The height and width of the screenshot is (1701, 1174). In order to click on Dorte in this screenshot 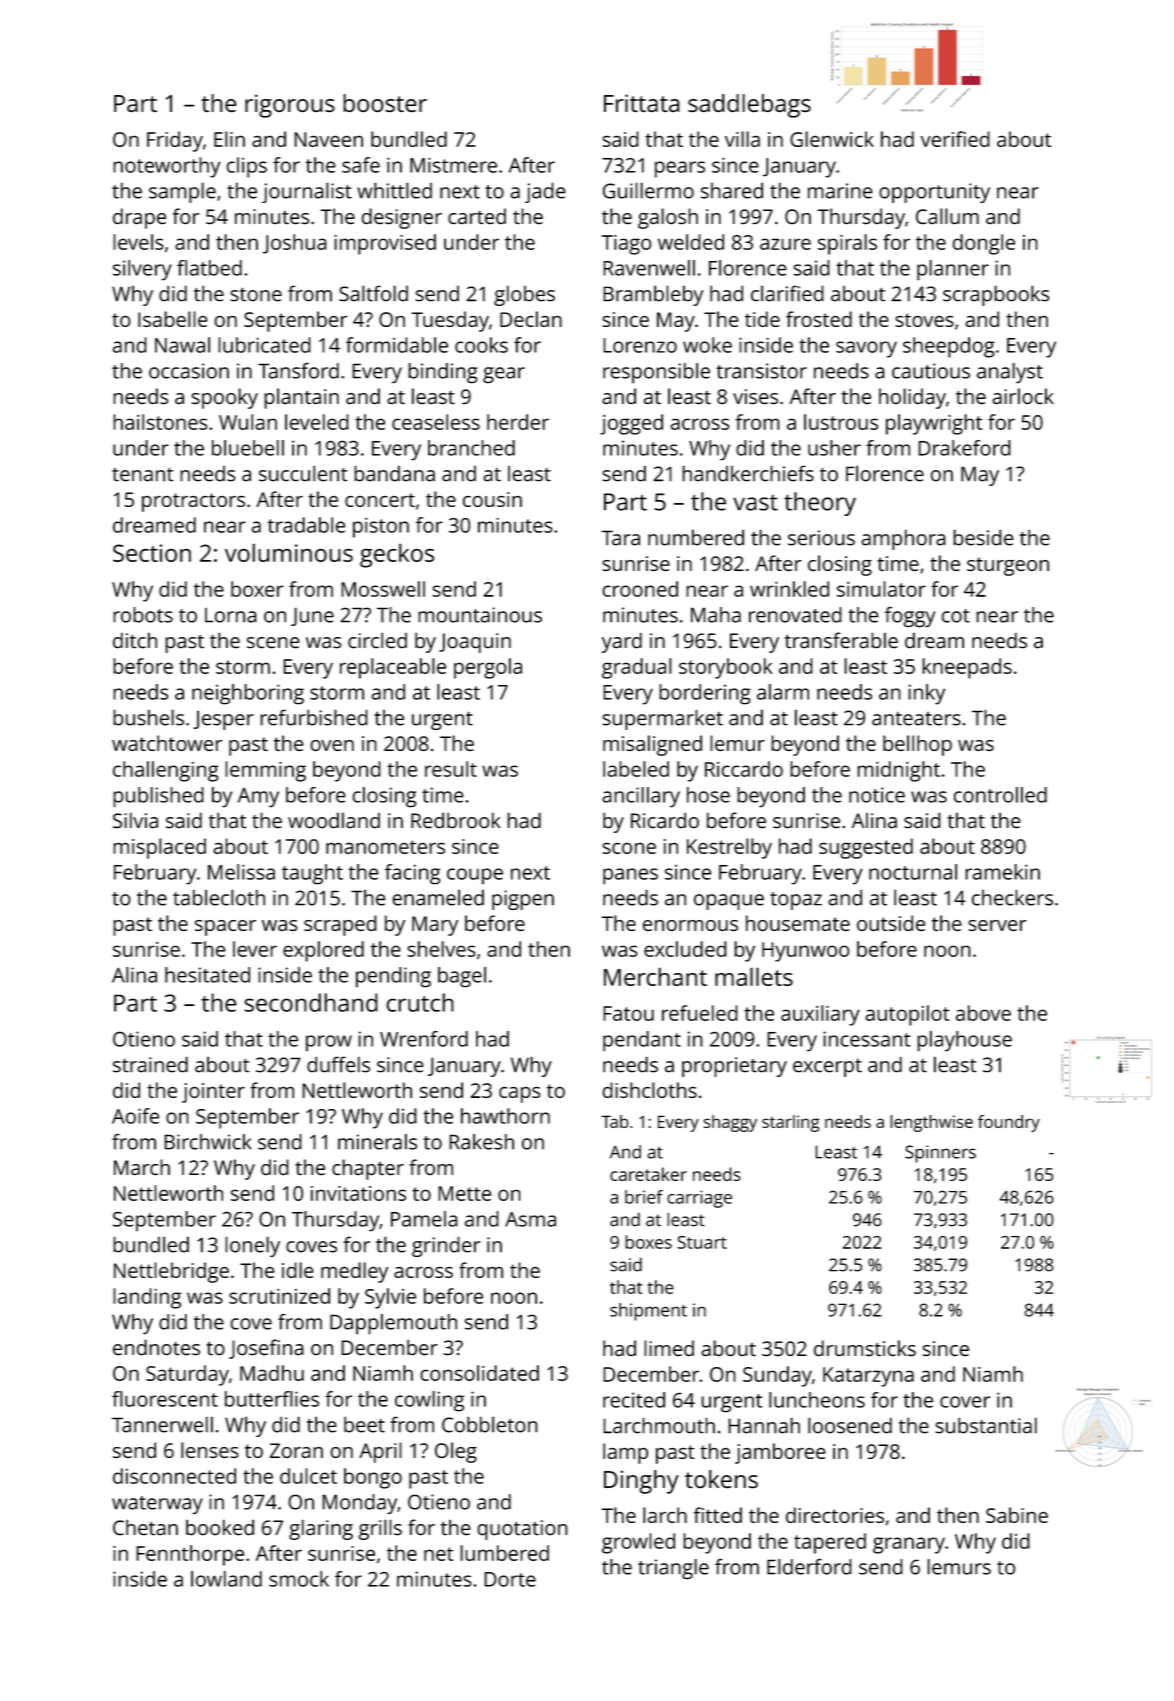, I will do `click(510, 1579)`.
